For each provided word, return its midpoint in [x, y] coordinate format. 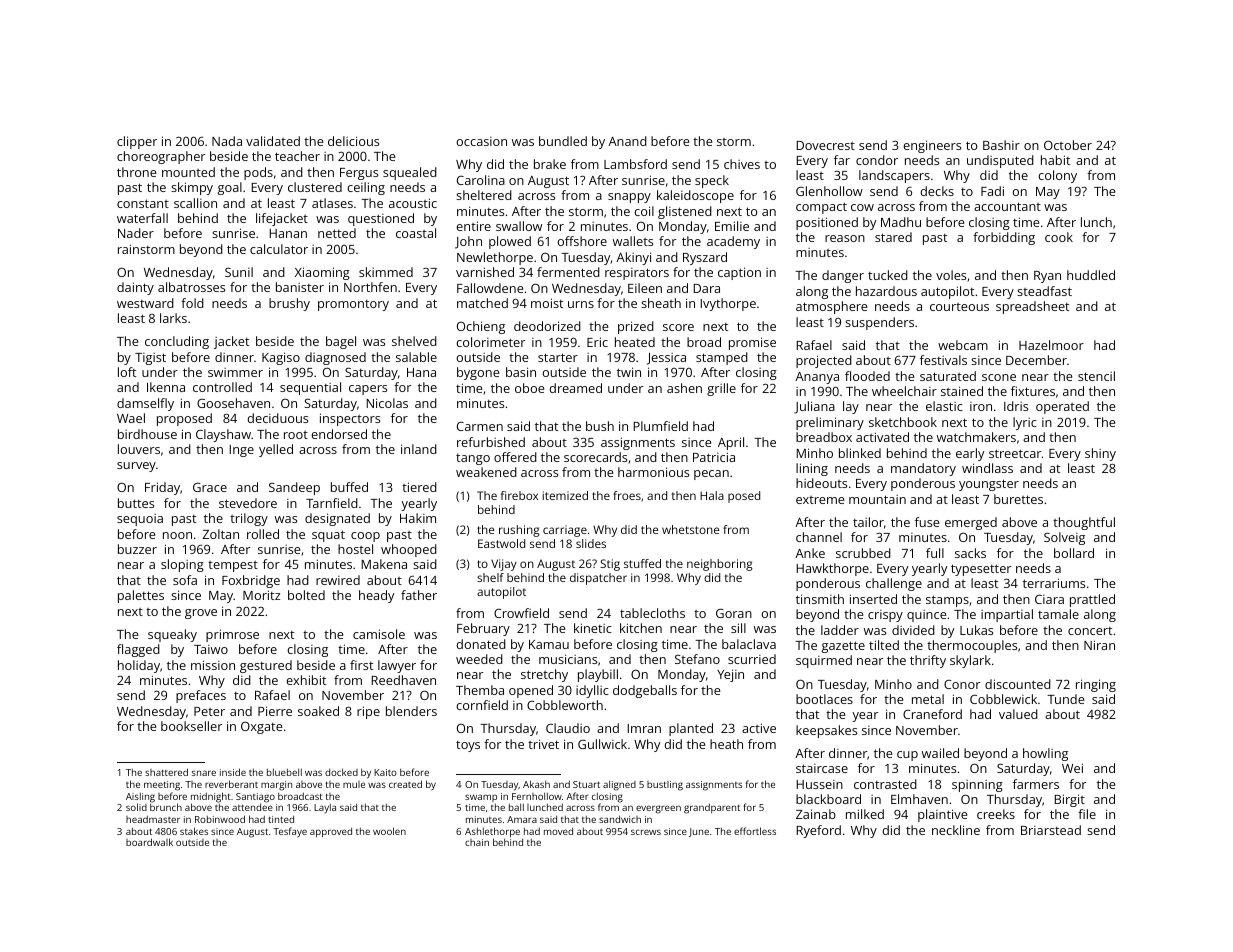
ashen [684, 388]
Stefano [697, 659]
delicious [353, 141]
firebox [519, 495]
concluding [177, 342]
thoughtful [1084, 523]
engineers [932, 146]
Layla [325, 808]
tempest [233, 566]
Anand [627, 141]
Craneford [932, 714]
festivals [943, 360]
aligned [619, 785]
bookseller [191, 726]
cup [907, 756]
